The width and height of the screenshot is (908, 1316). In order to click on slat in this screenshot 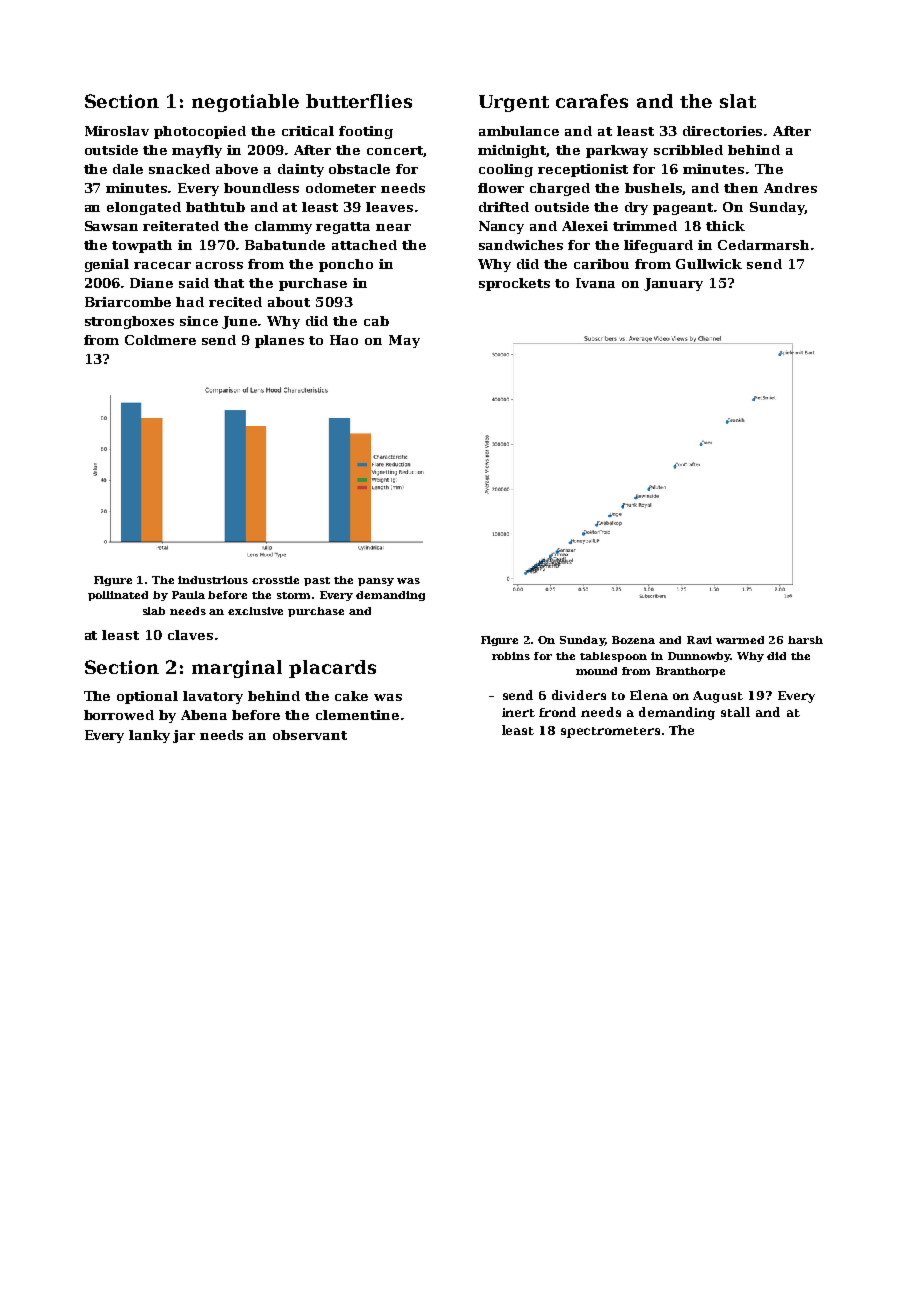, I will do `click(738, 101)`.
